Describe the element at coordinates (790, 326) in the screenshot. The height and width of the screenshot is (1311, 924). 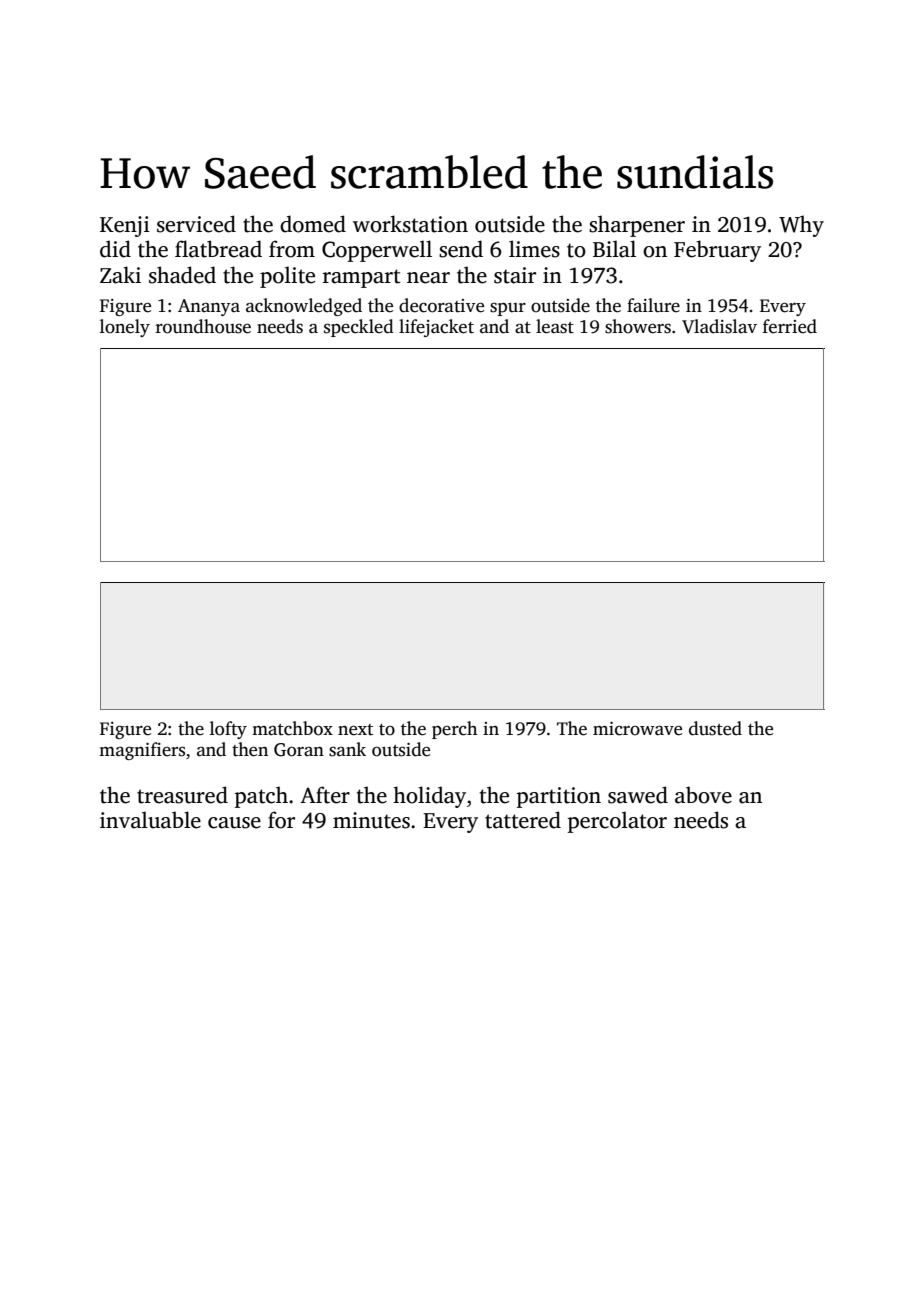
I see `ferried` at that location.
